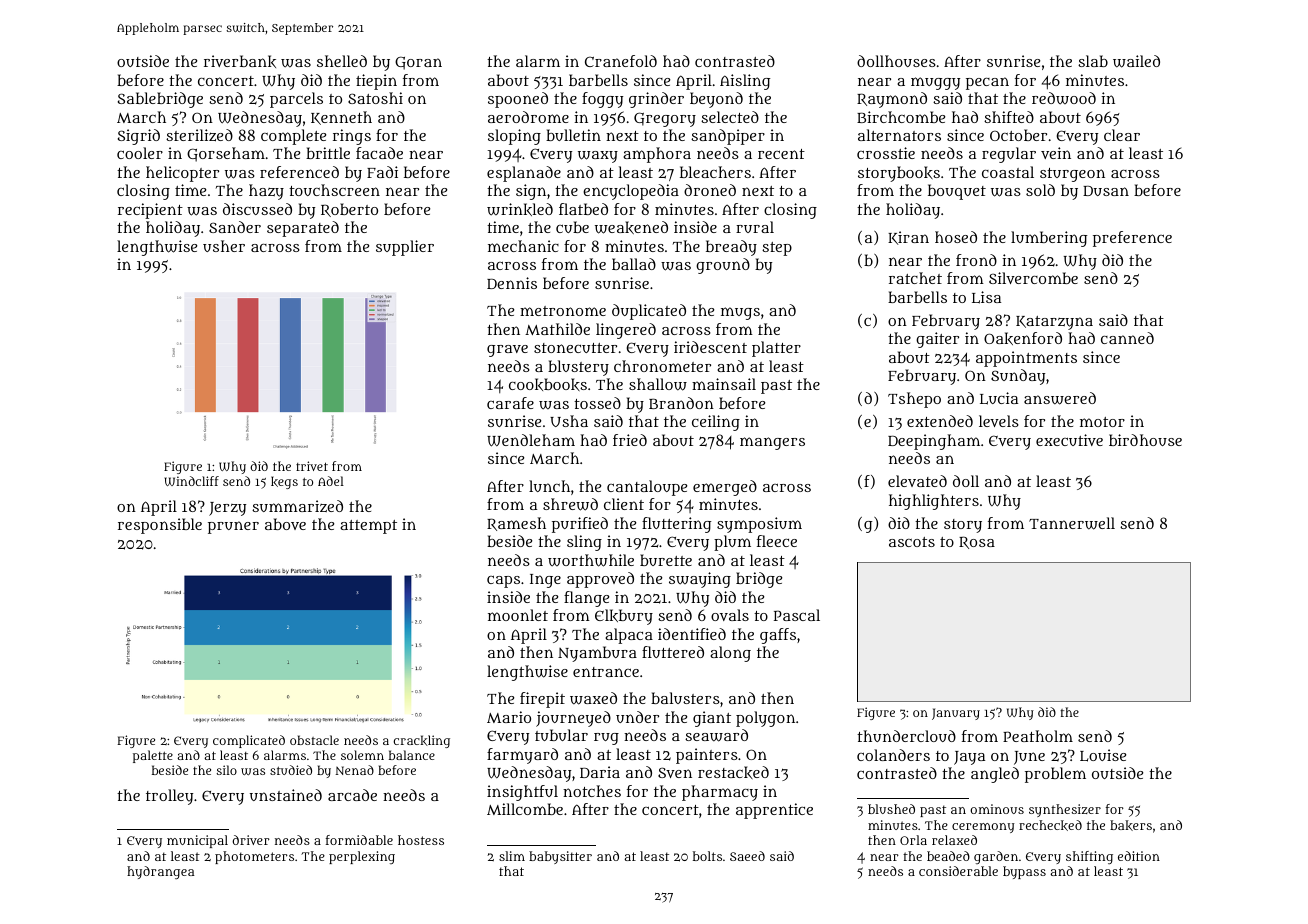  I want to click on gaiter, so click(937, 340).
